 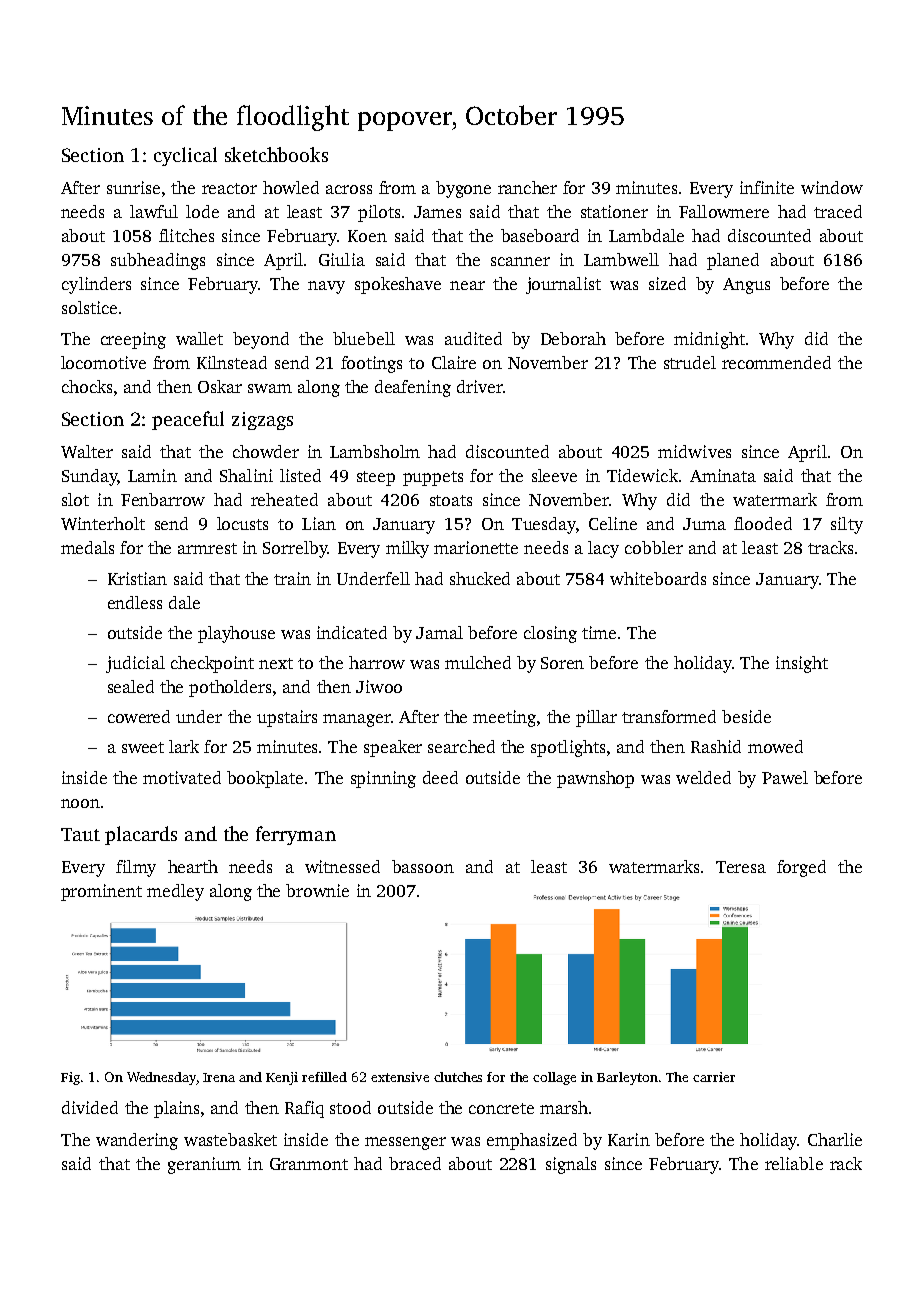 What do you see at coordinates (835, 1139) in the page?
I see `Charlie` at bounding box center [835, 1139].
